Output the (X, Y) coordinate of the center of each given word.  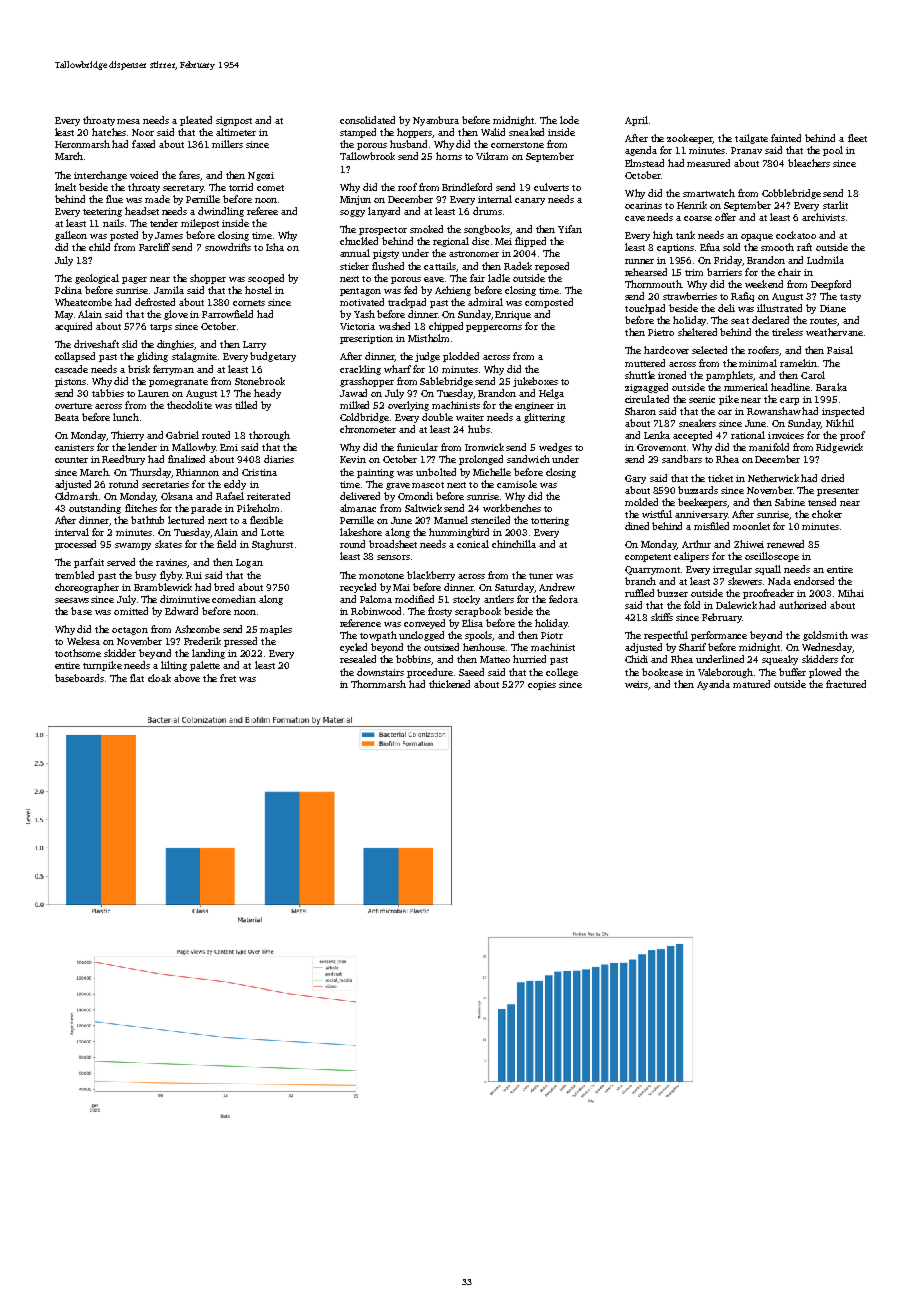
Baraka (831, 387)
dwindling (221, 212)
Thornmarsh (378, 684)
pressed (240, 642)
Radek (518, 266)
